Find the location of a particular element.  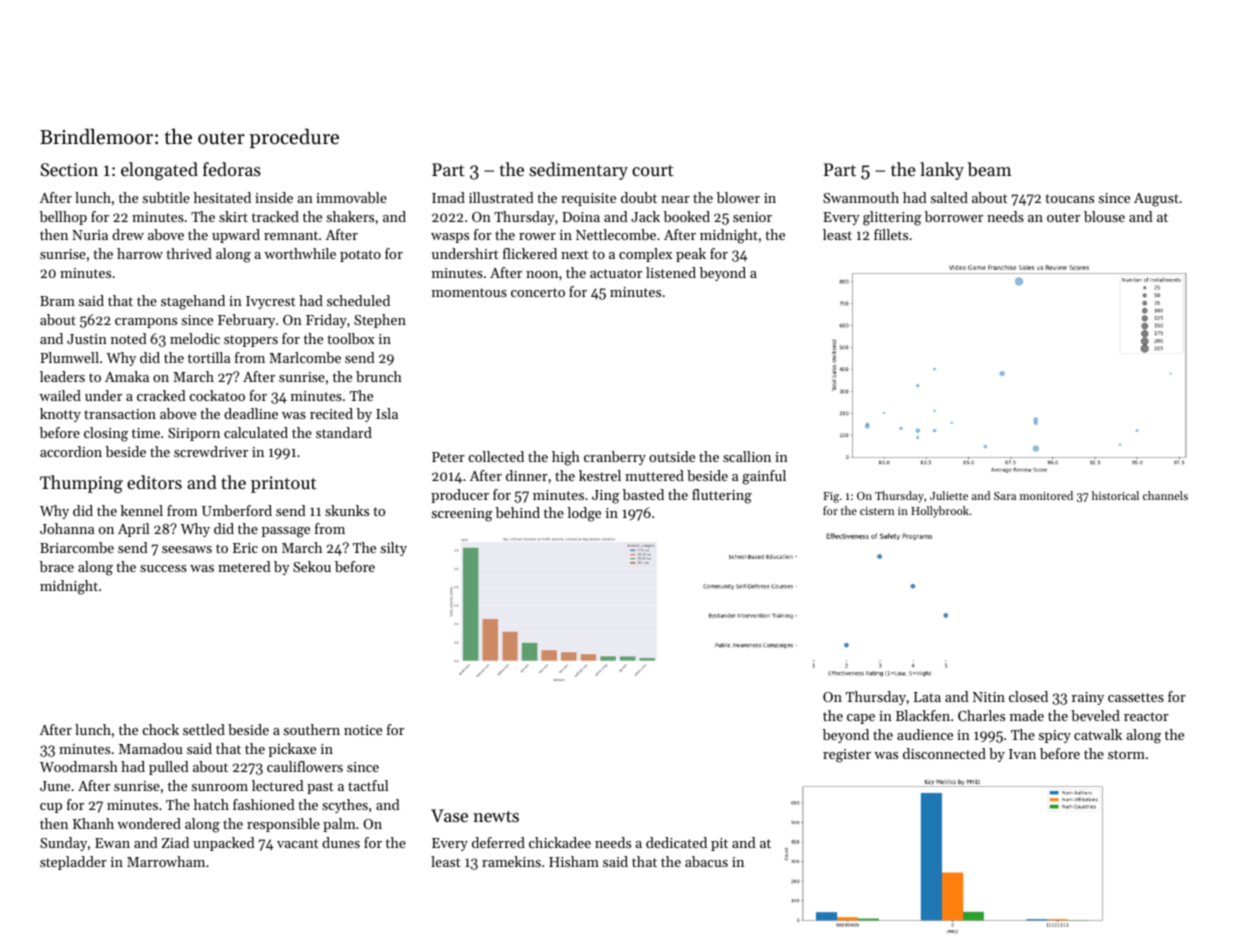

gainful is located at coordinates (764, 477).
